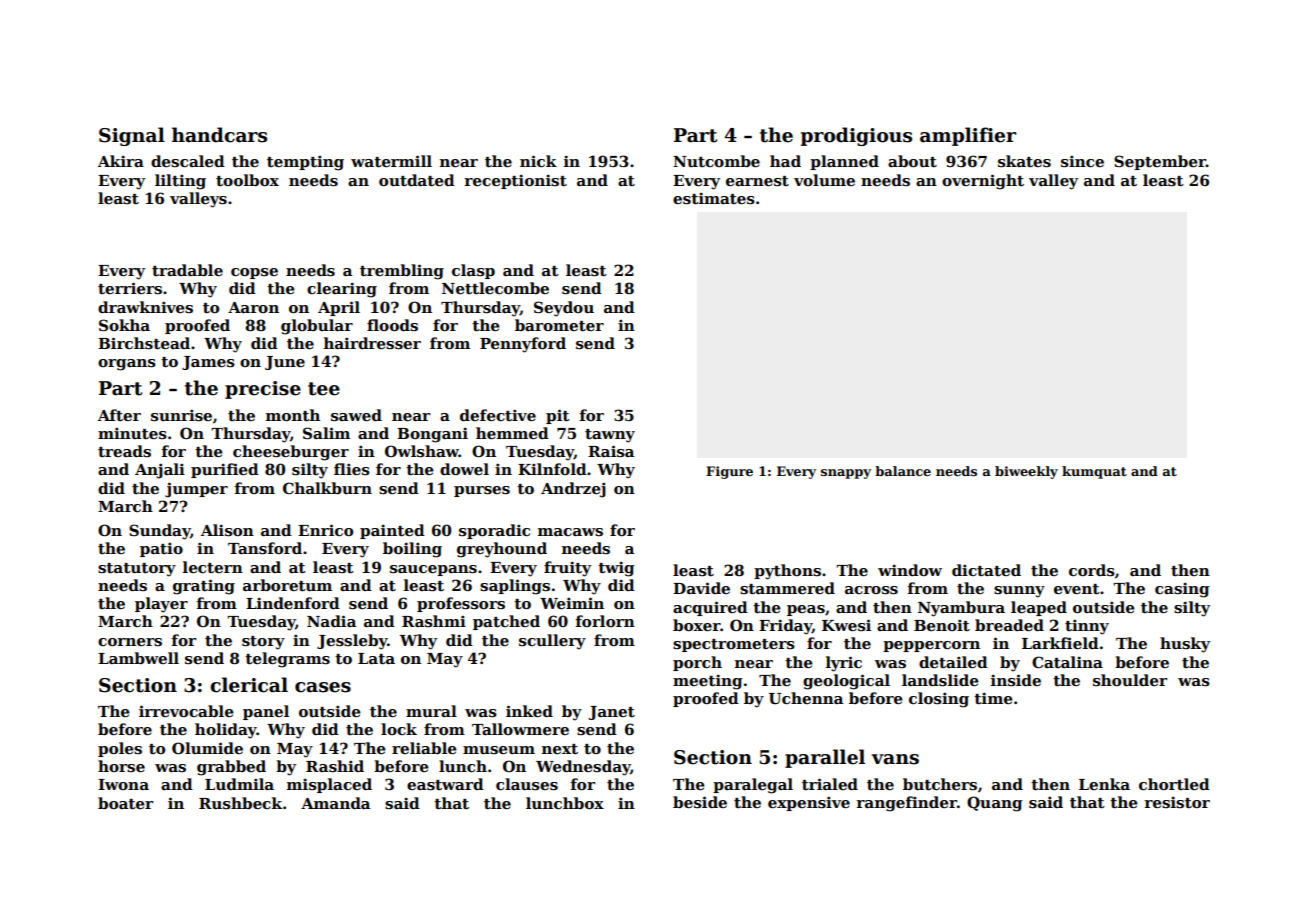 This screenshot has width=1308, height=924. I want to click on estimates, so click(714, 198).
